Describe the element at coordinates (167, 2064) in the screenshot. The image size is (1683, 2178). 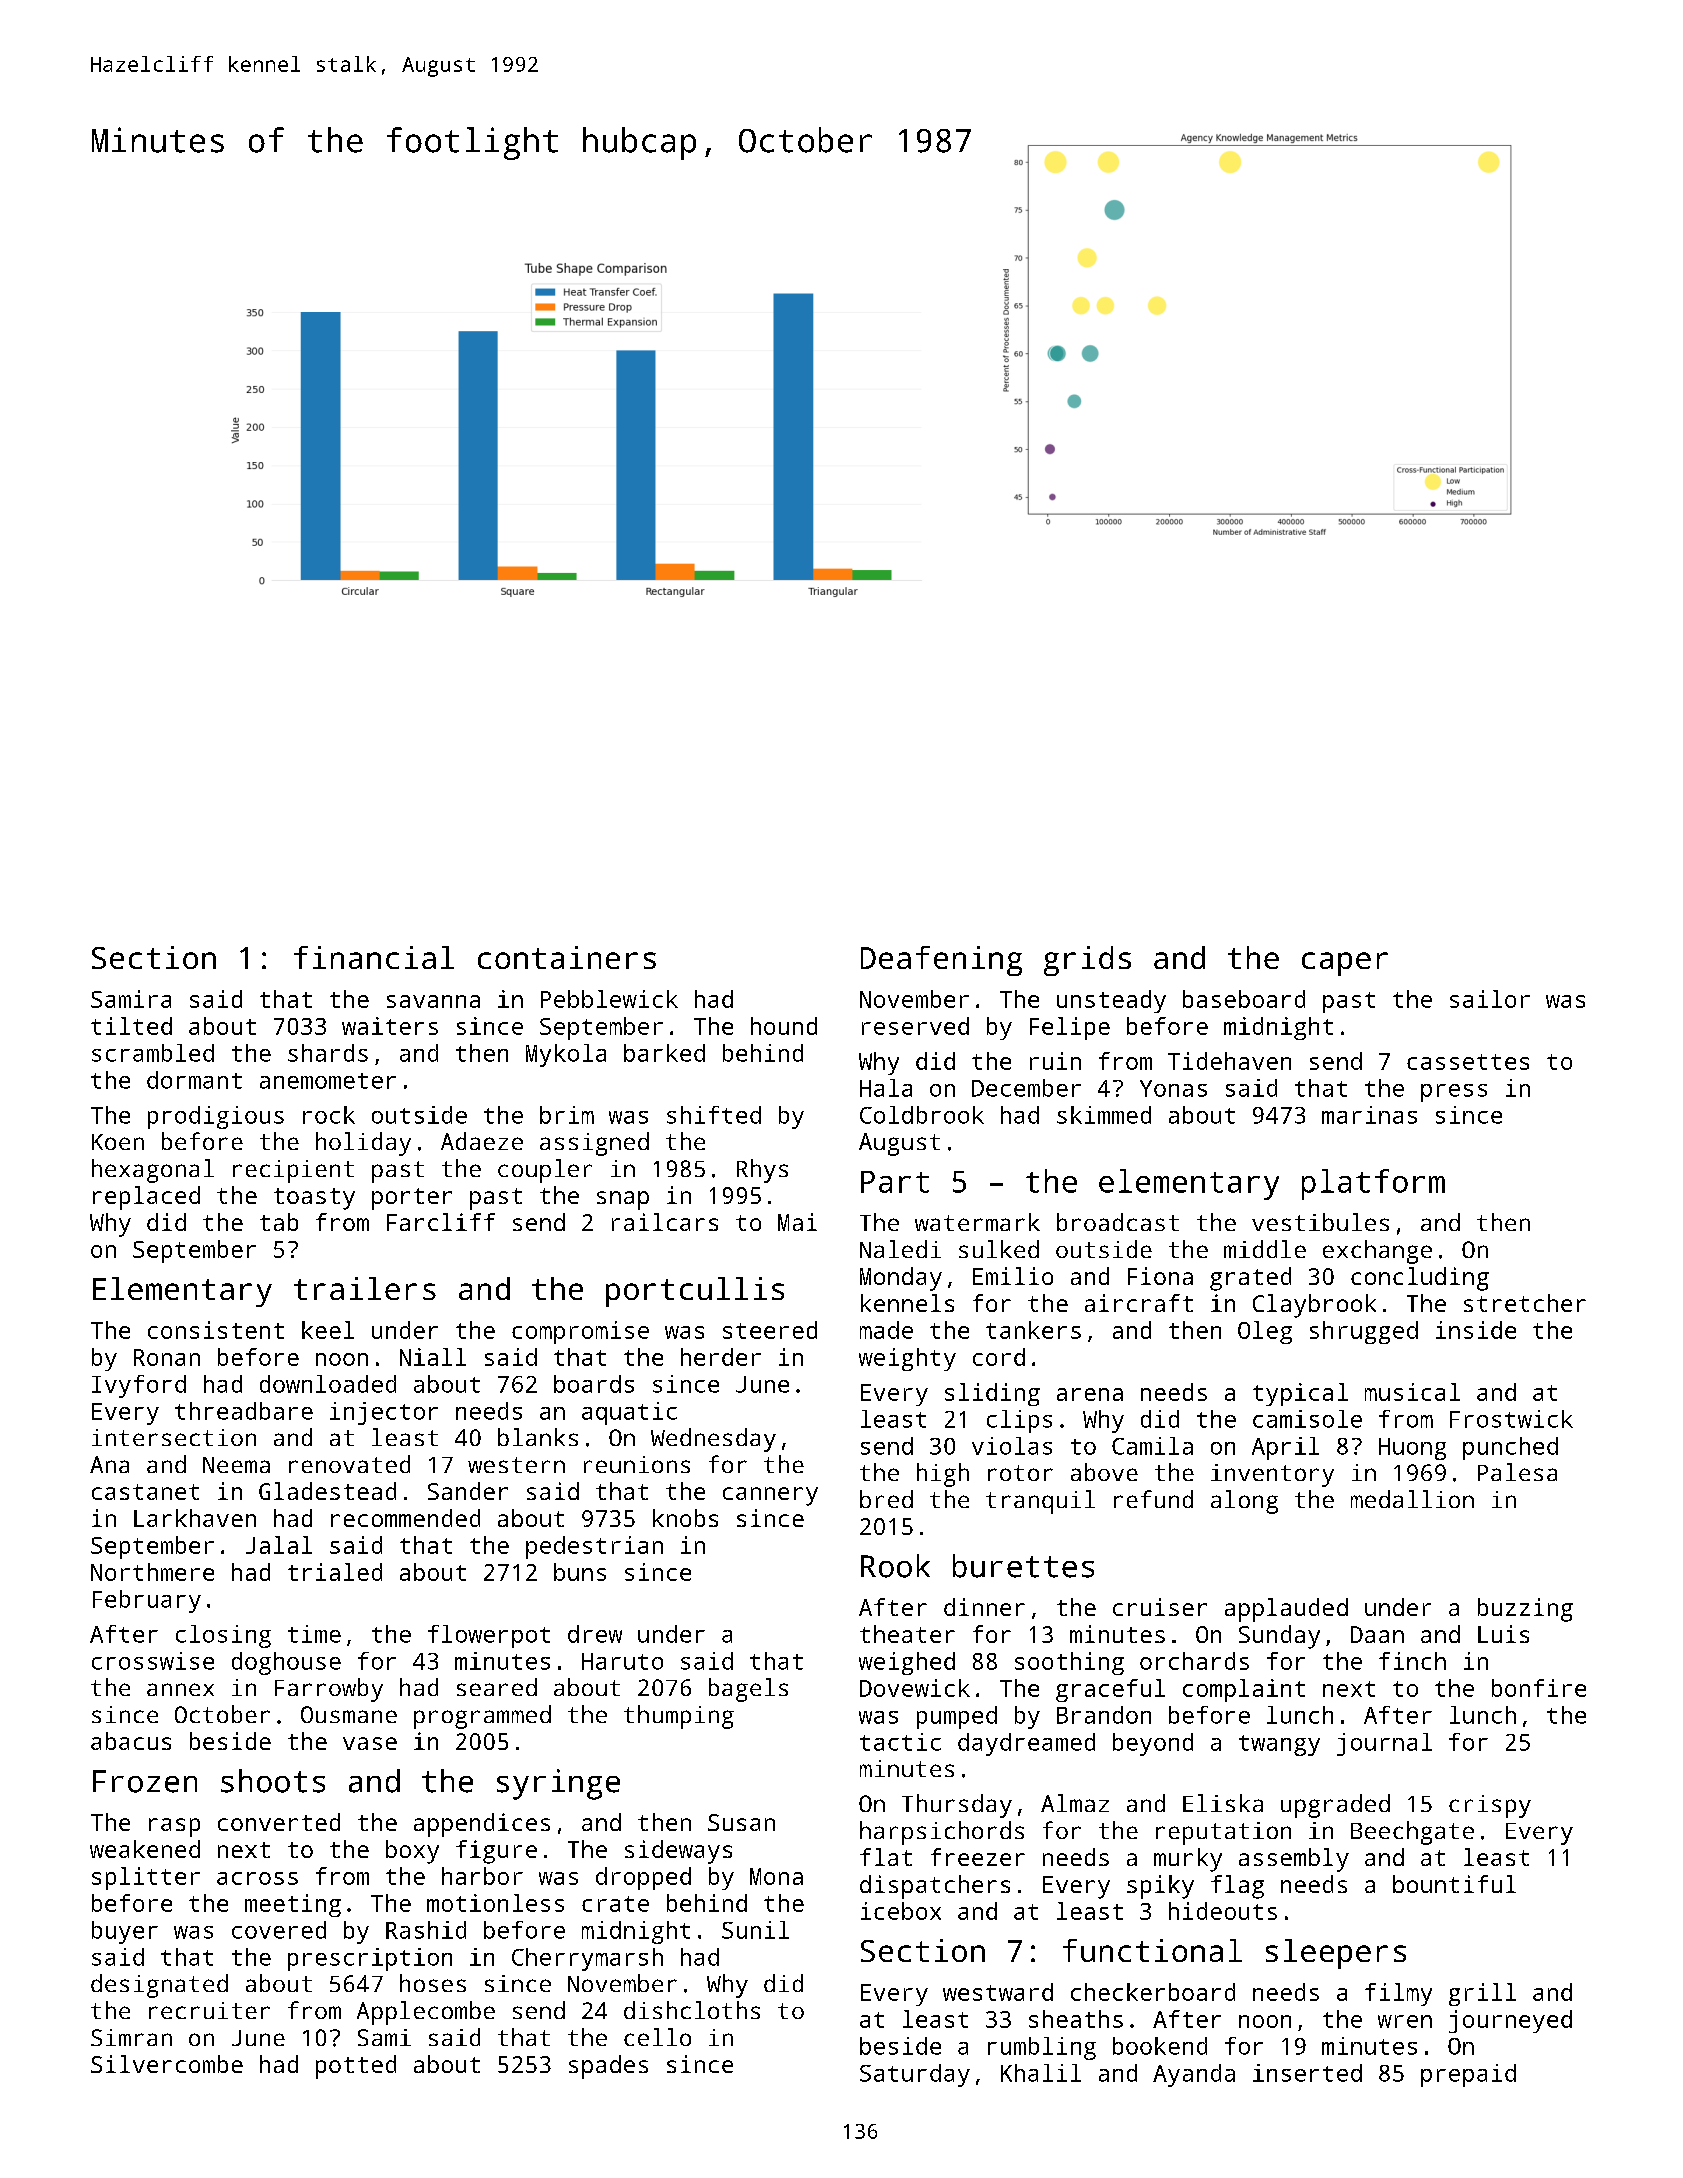
I see `Silvercombe` at that location.
